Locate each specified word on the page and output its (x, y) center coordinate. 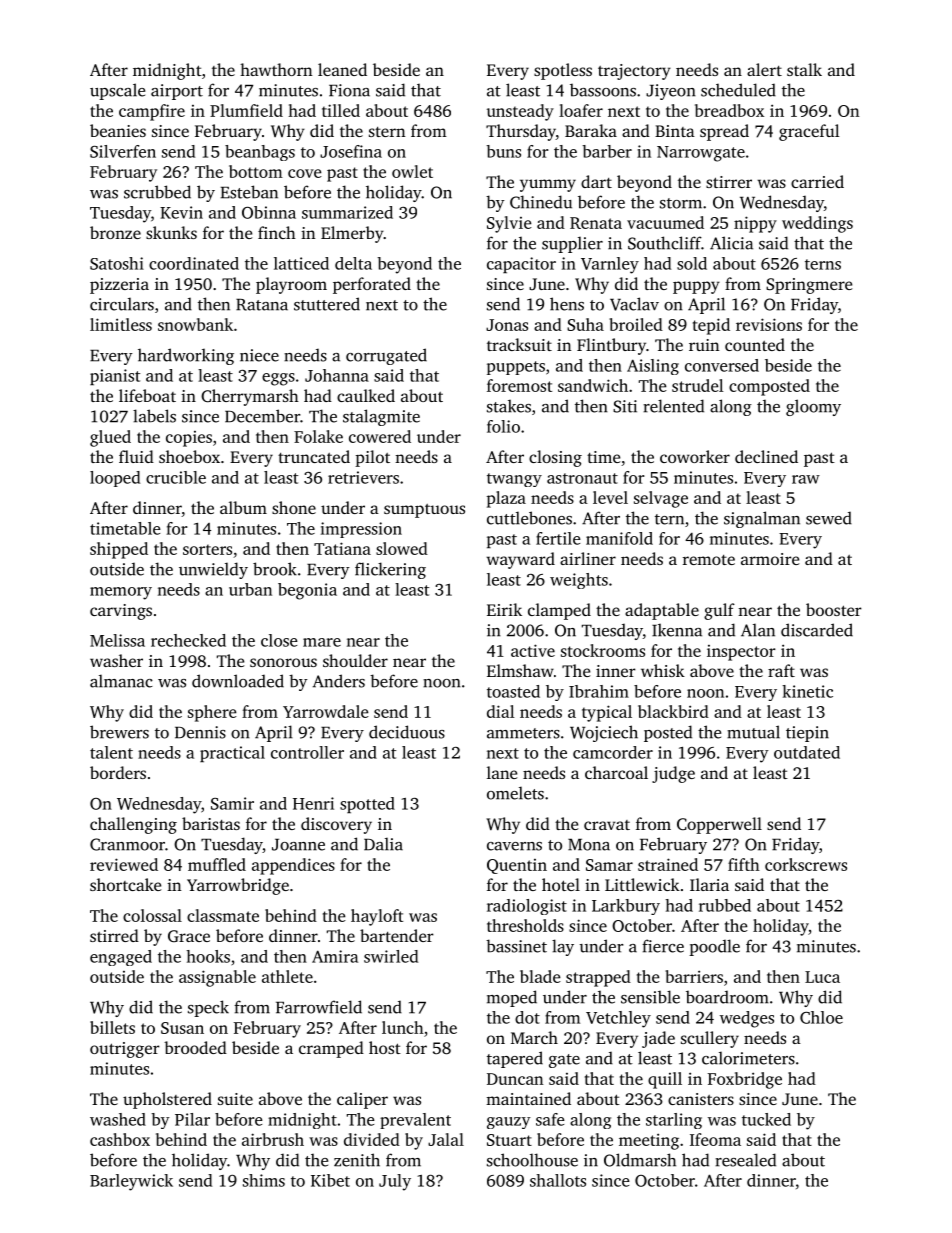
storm (681, 203)
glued (110, 438)
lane (502, 772)
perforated (372, 285)
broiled (636, 324)
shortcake (125, 884)
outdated (807, 752)
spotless (563, 71)
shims (264, 1180)
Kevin (181, 212)
